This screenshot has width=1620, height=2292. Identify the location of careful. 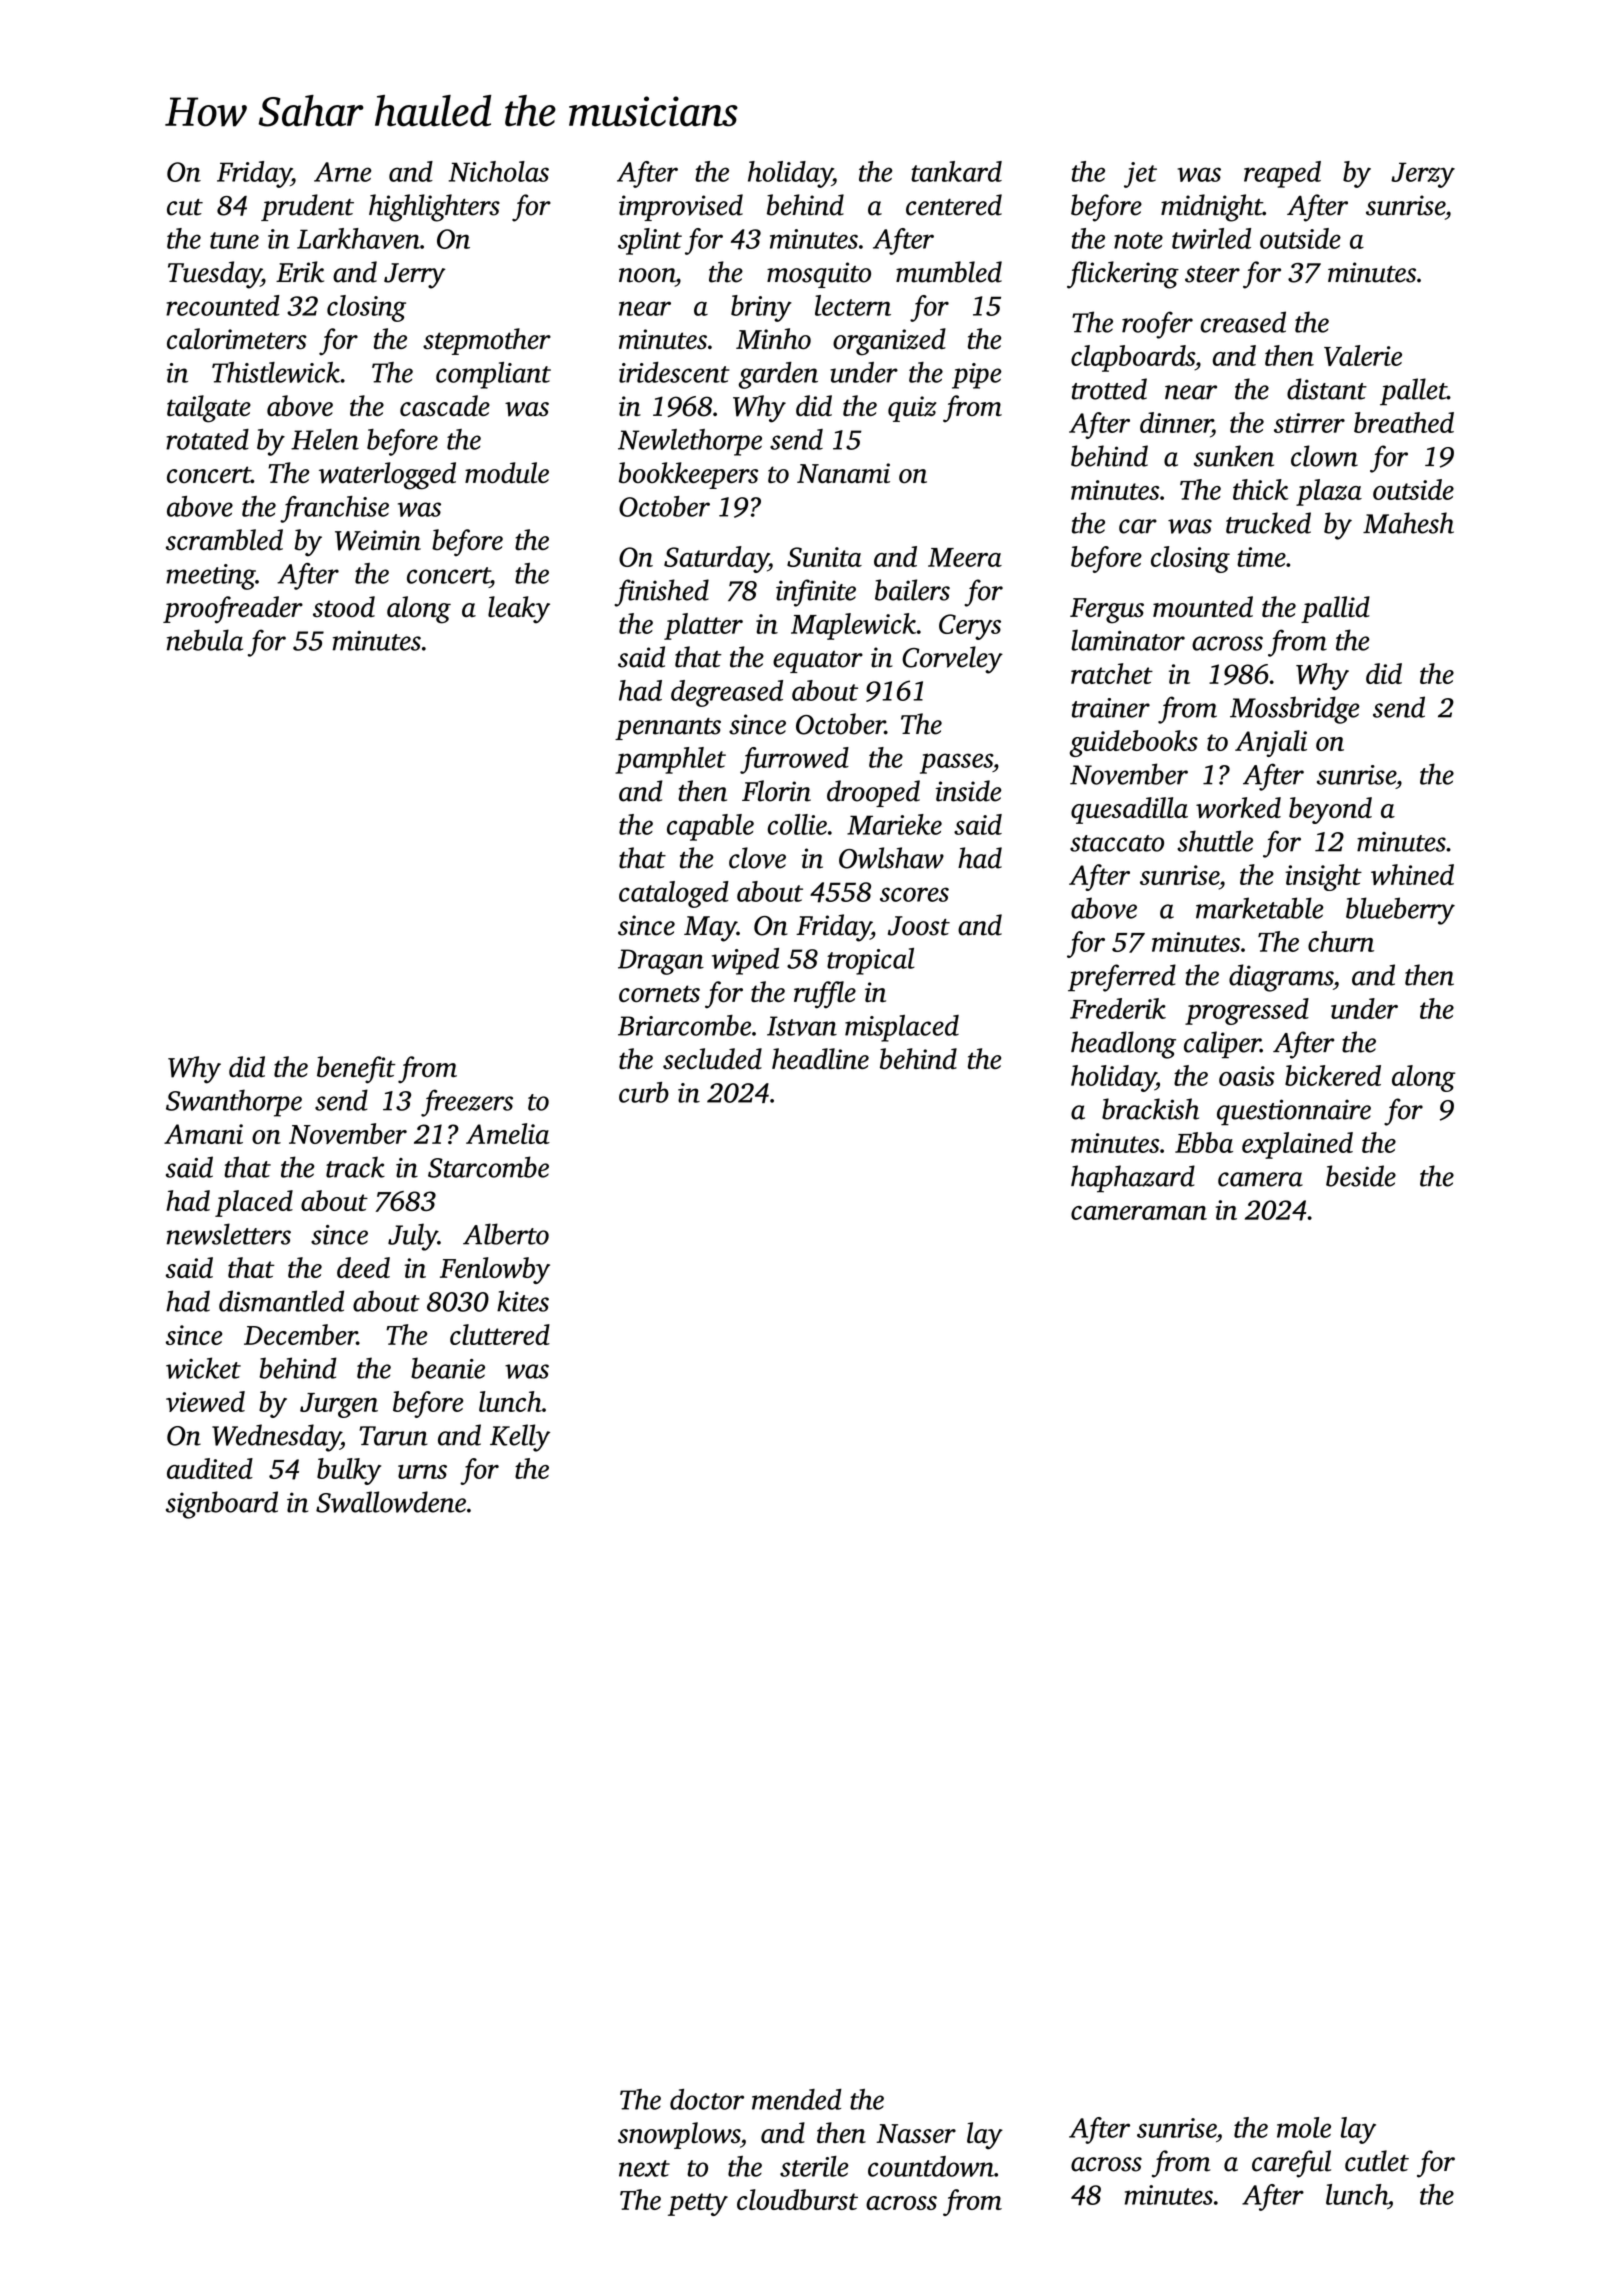
(1291, 2164).
